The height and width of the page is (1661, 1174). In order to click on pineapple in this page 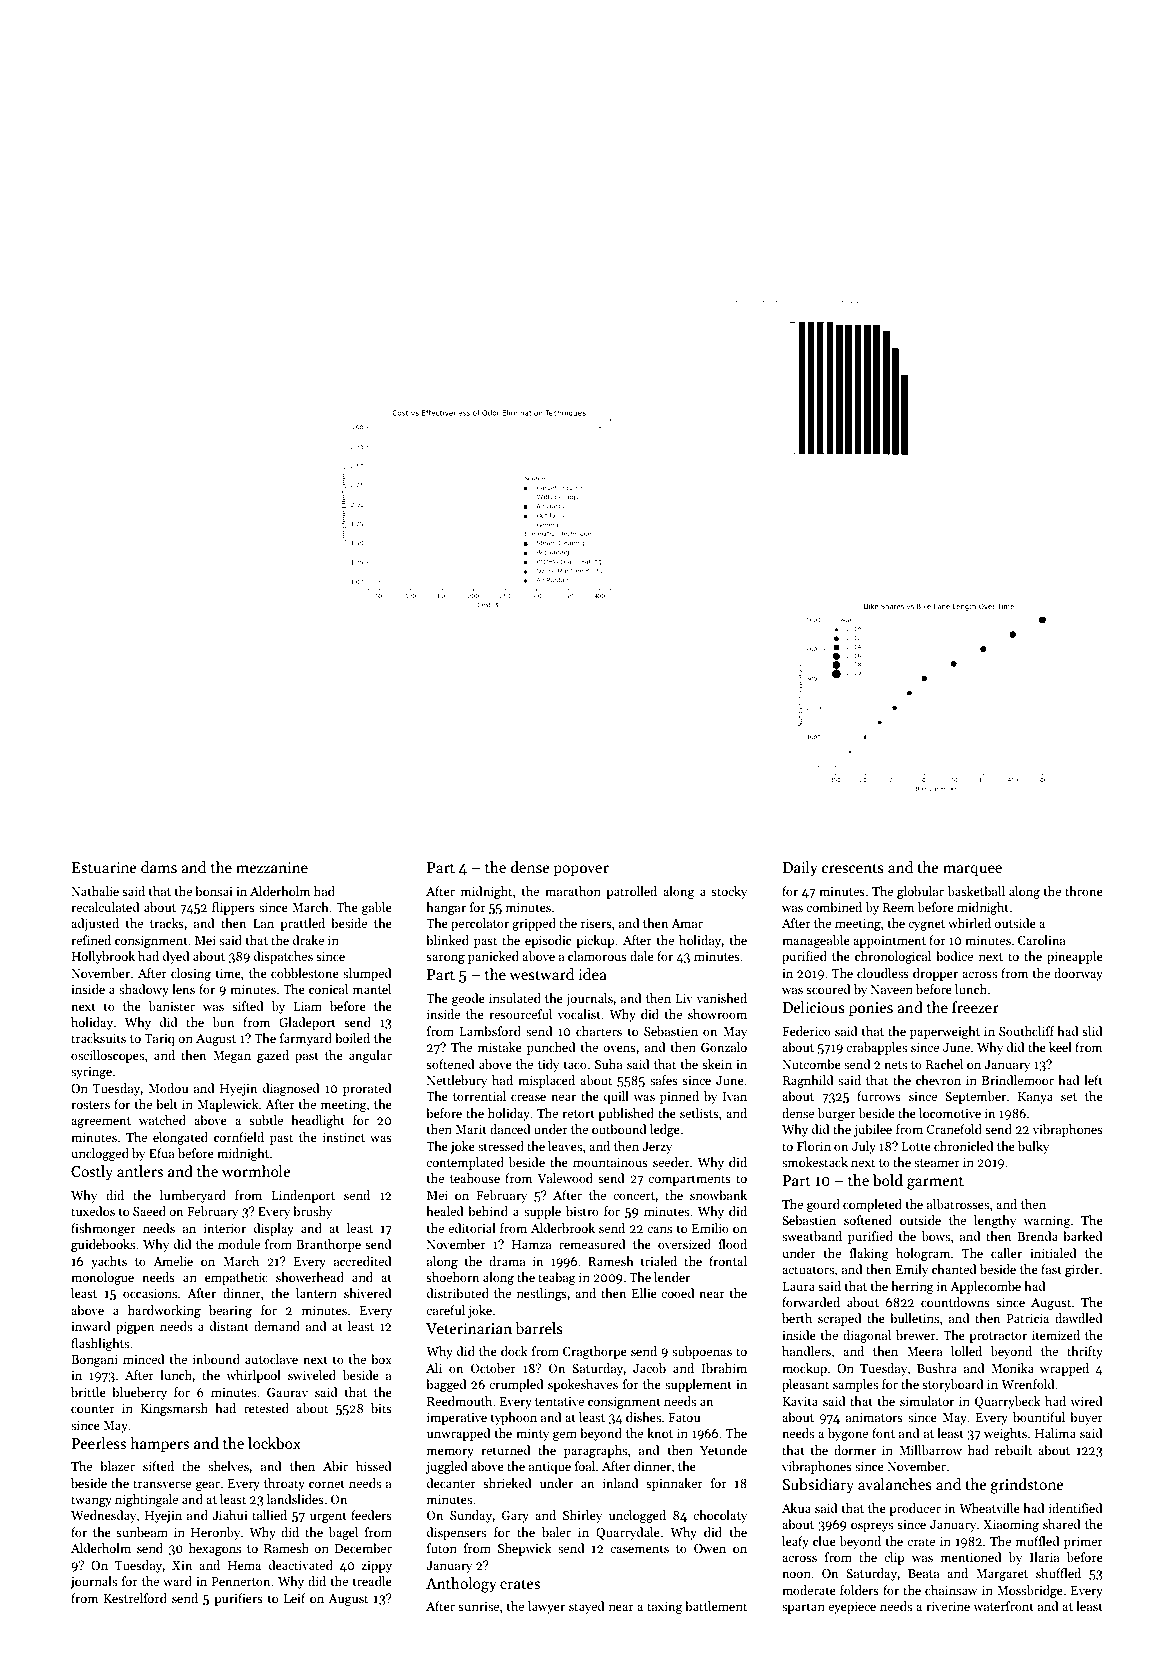, I will do `click(1075, 957)`.
